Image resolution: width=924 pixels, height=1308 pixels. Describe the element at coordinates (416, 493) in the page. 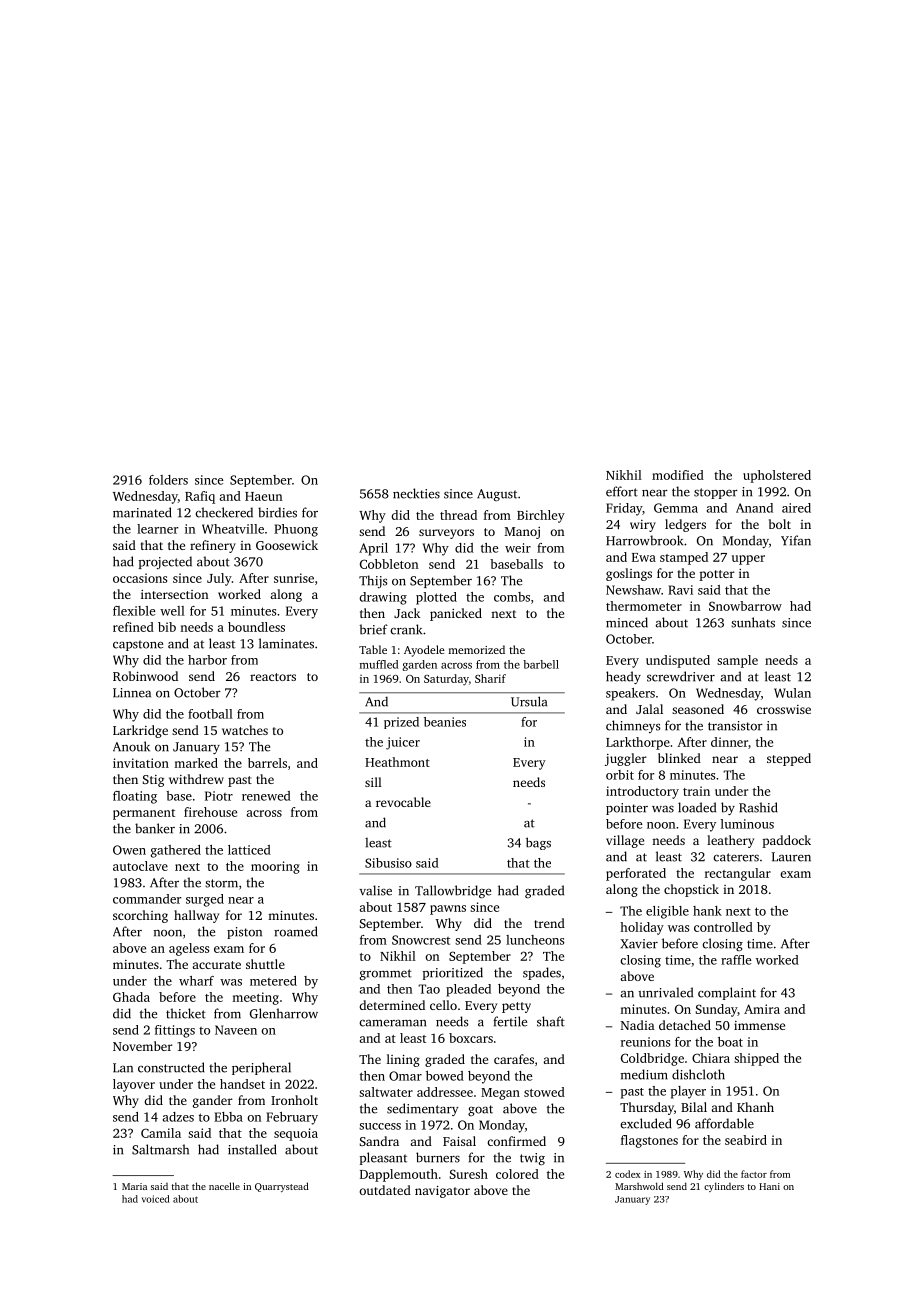

I see `neckties` at that location.
